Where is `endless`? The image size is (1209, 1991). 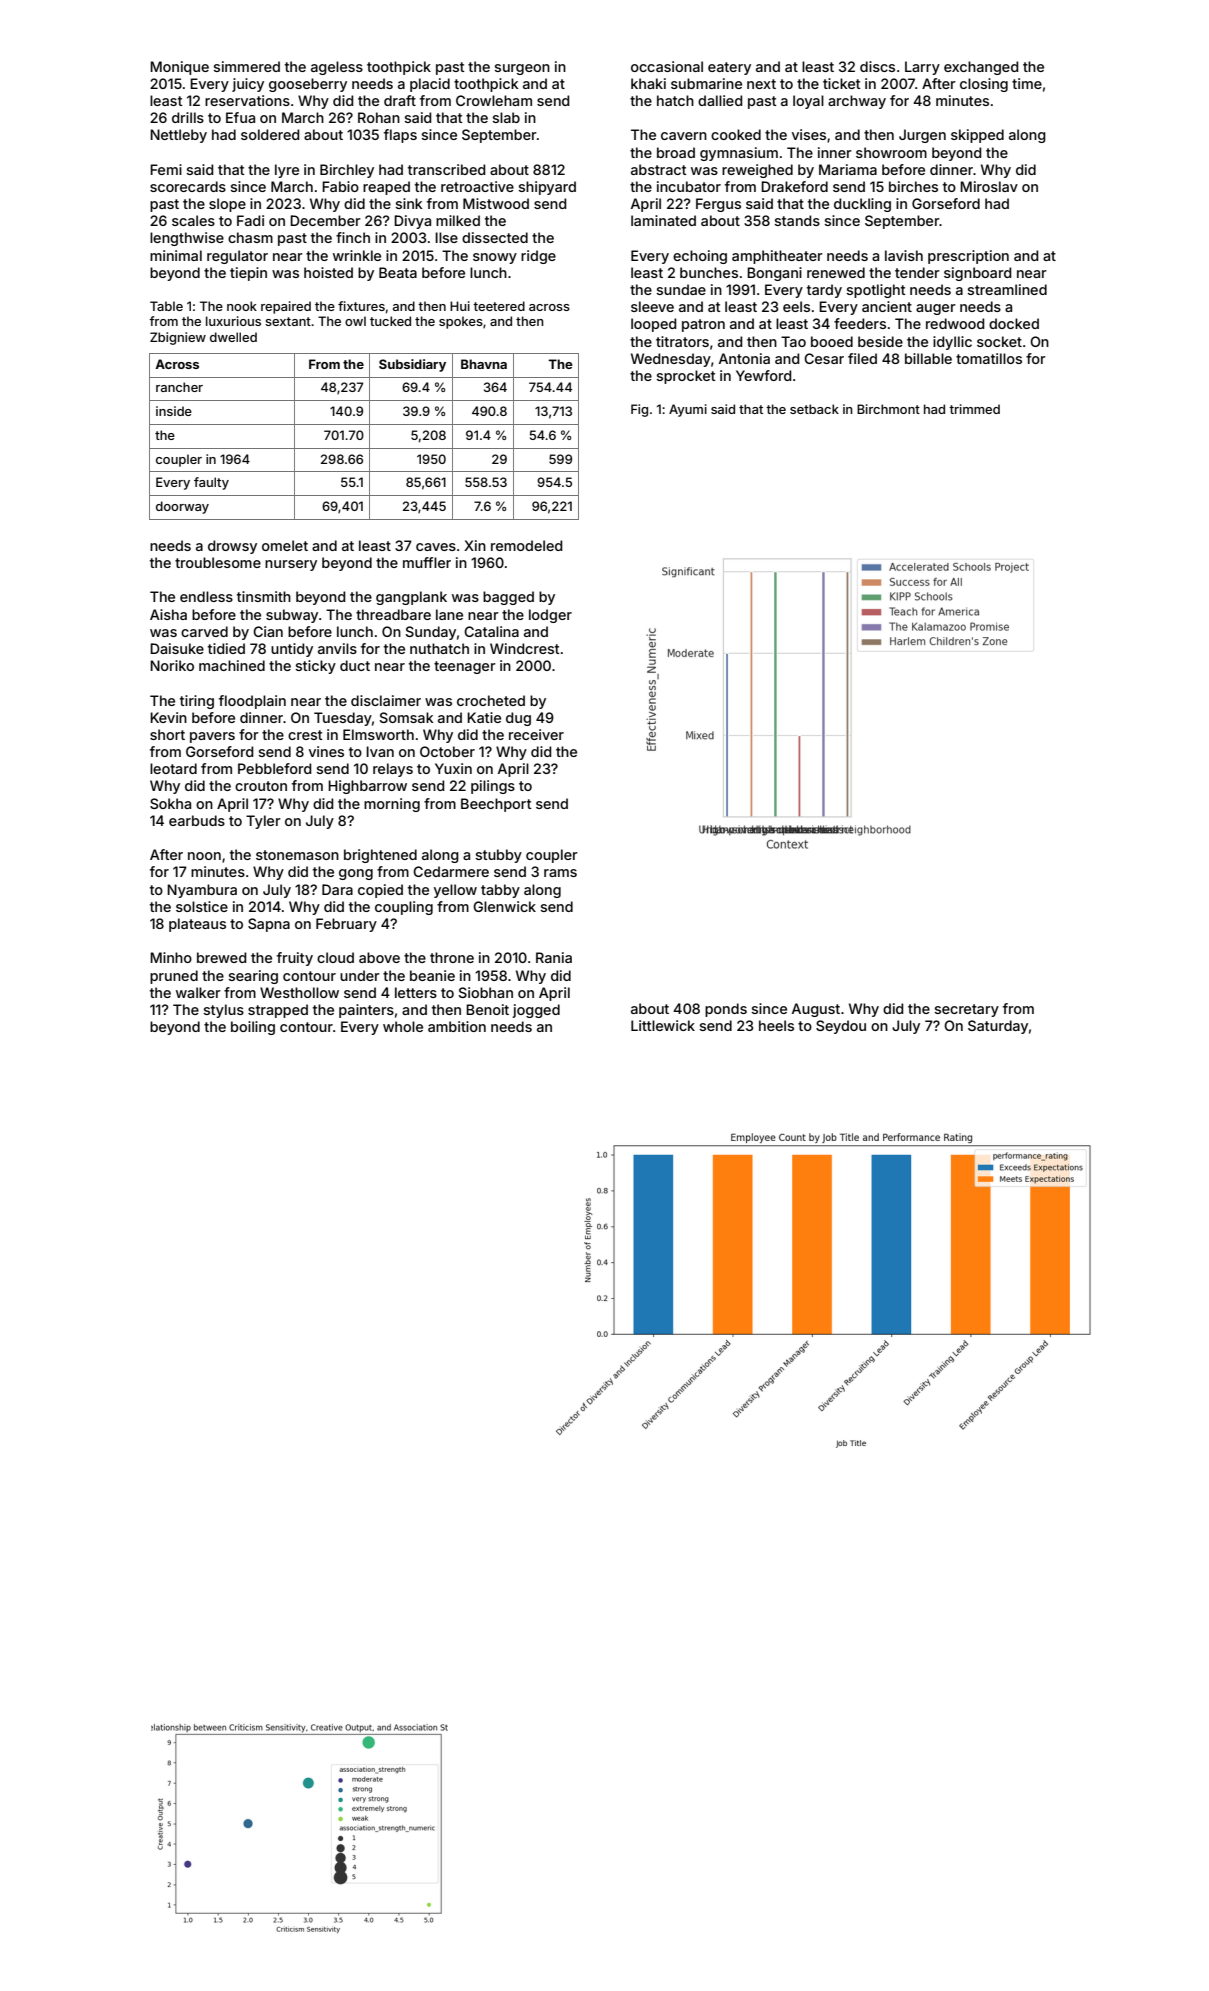 endless is located at coordinates (206, 596).
